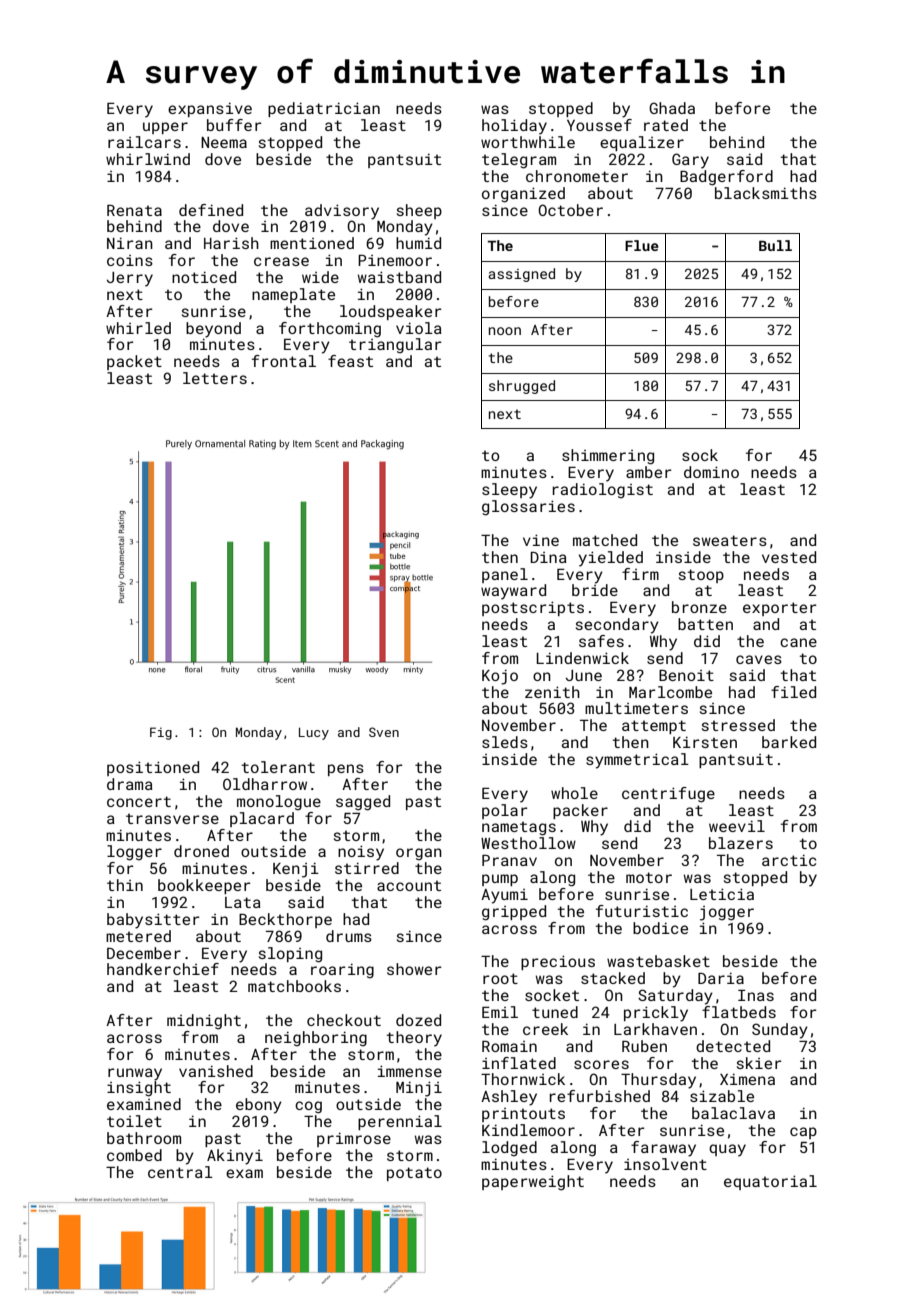 This screenshot has height=1314, width=924. I want to click on Ghada, so click(672, 108).
